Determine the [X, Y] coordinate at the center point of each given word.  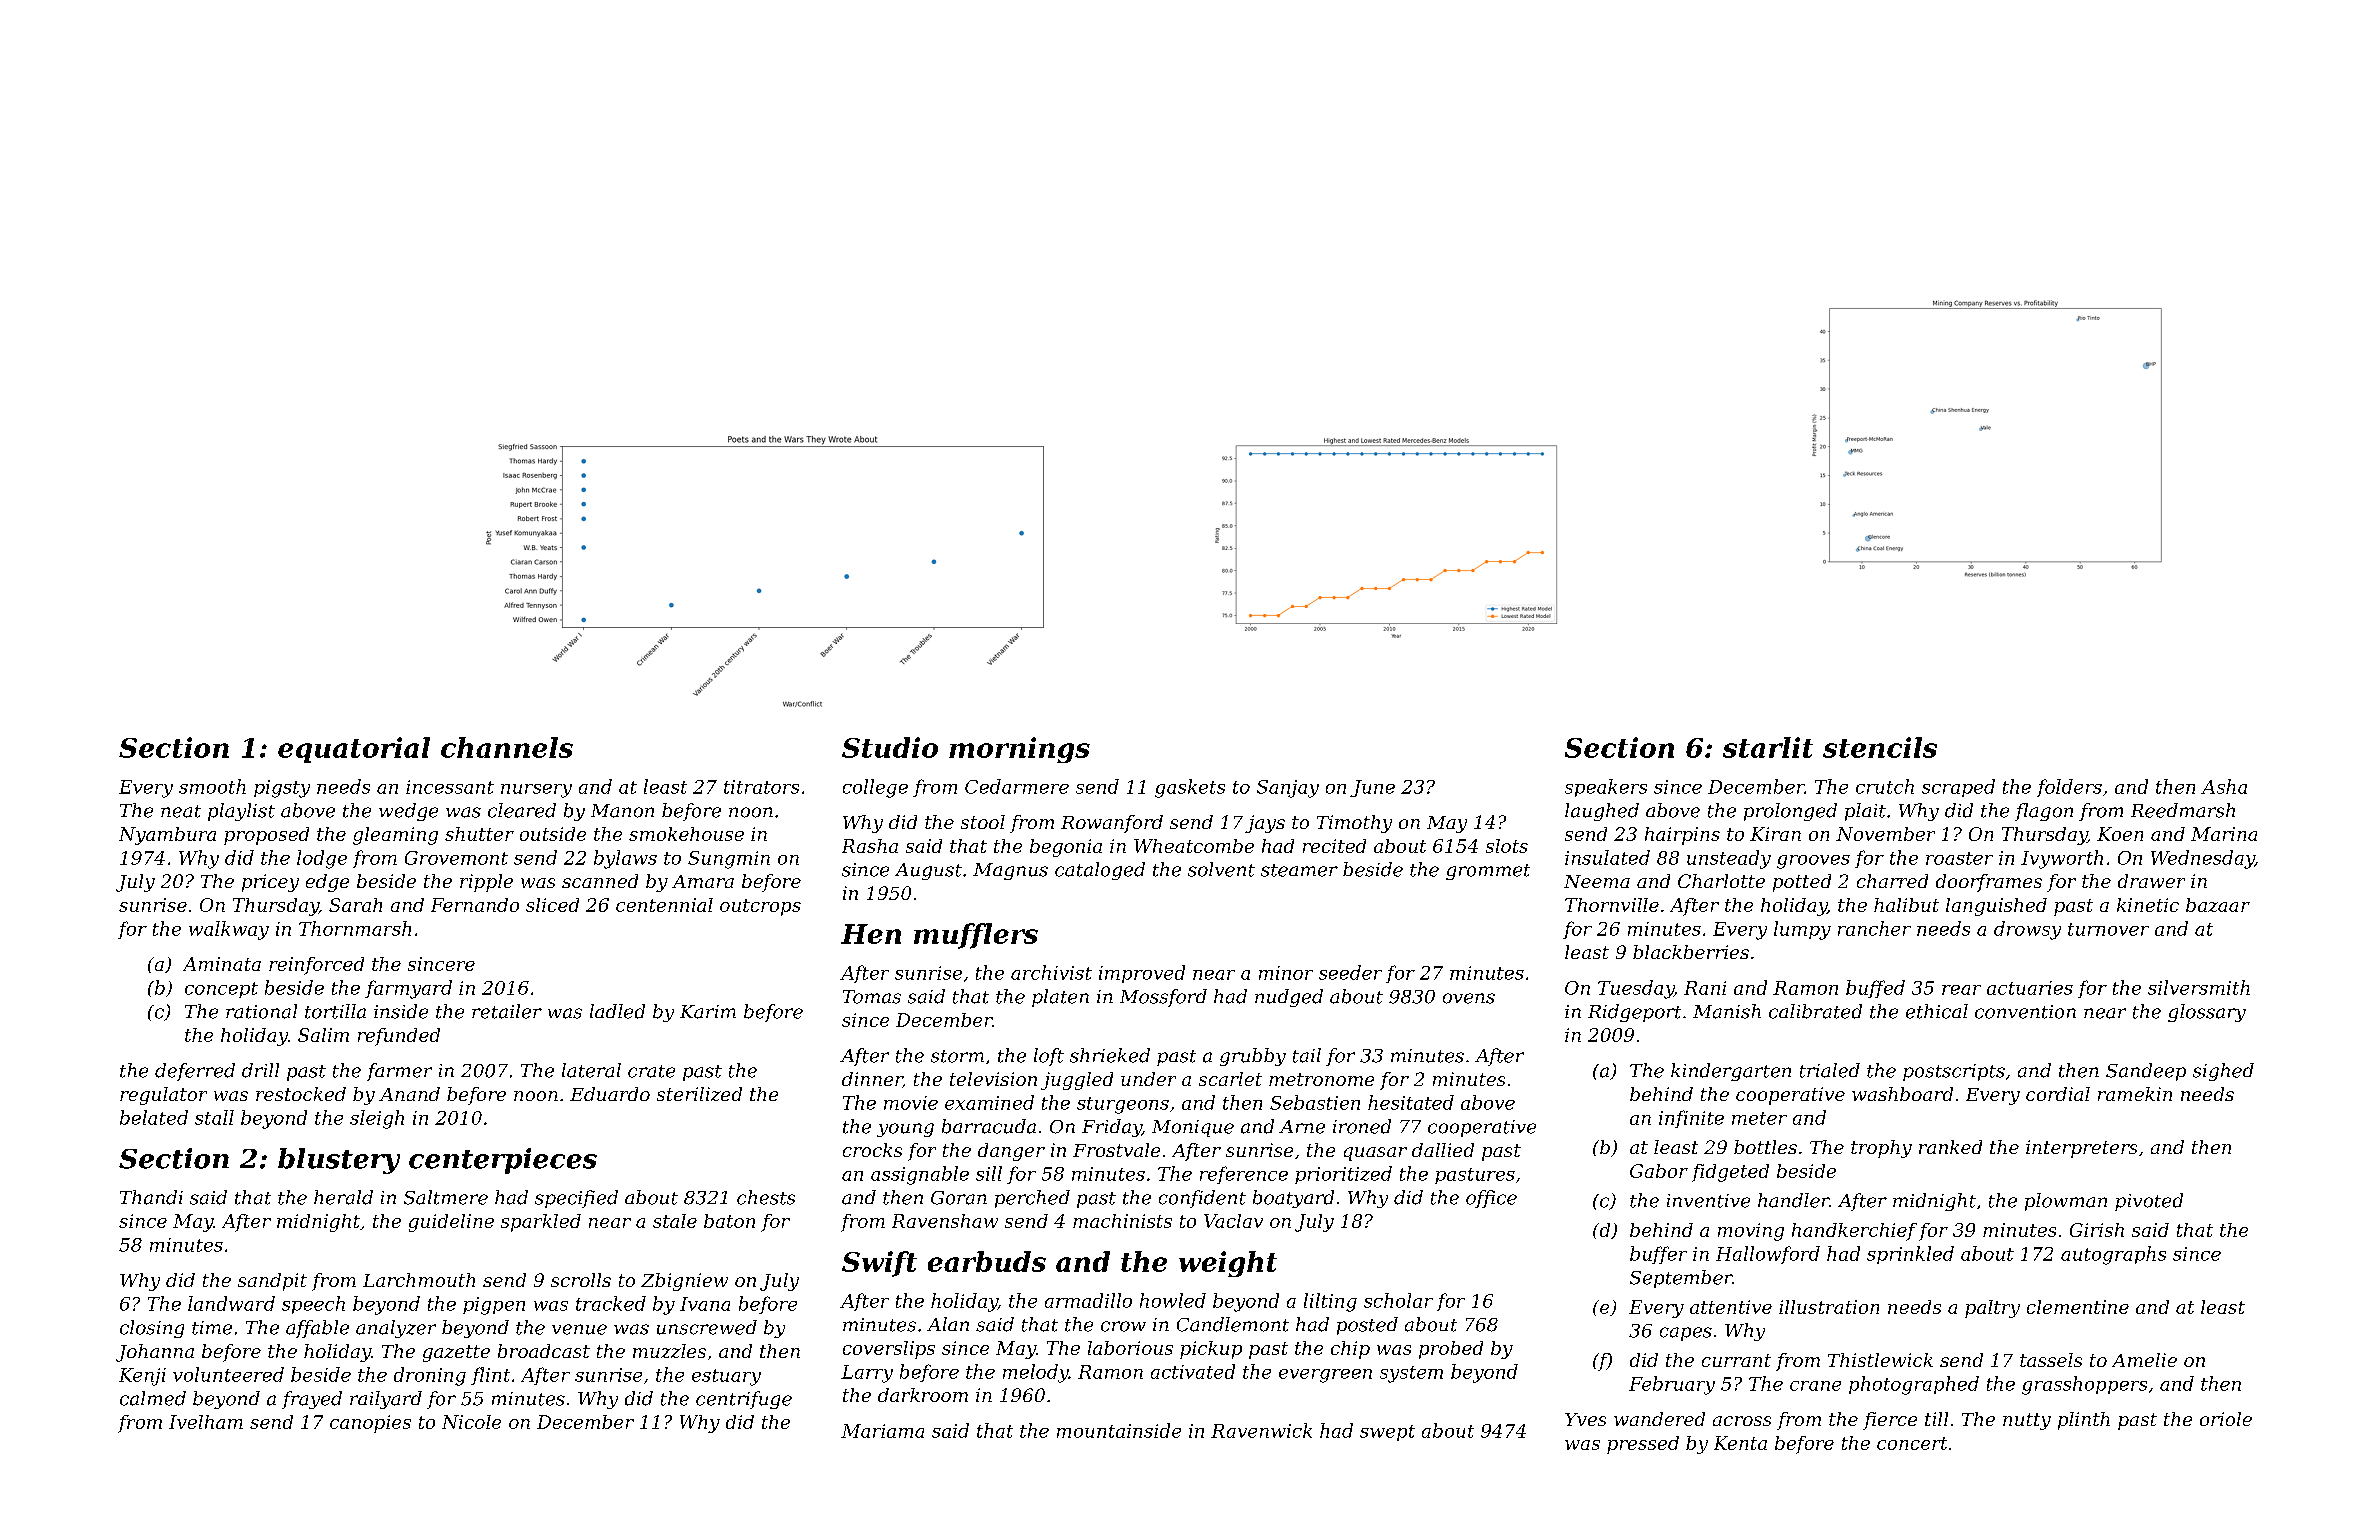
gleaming [395, 836]
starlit [1768, 747]
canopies [370, 1424]
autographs [2113, 1255]
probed [1451, 1350]
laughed [1602, 812]
